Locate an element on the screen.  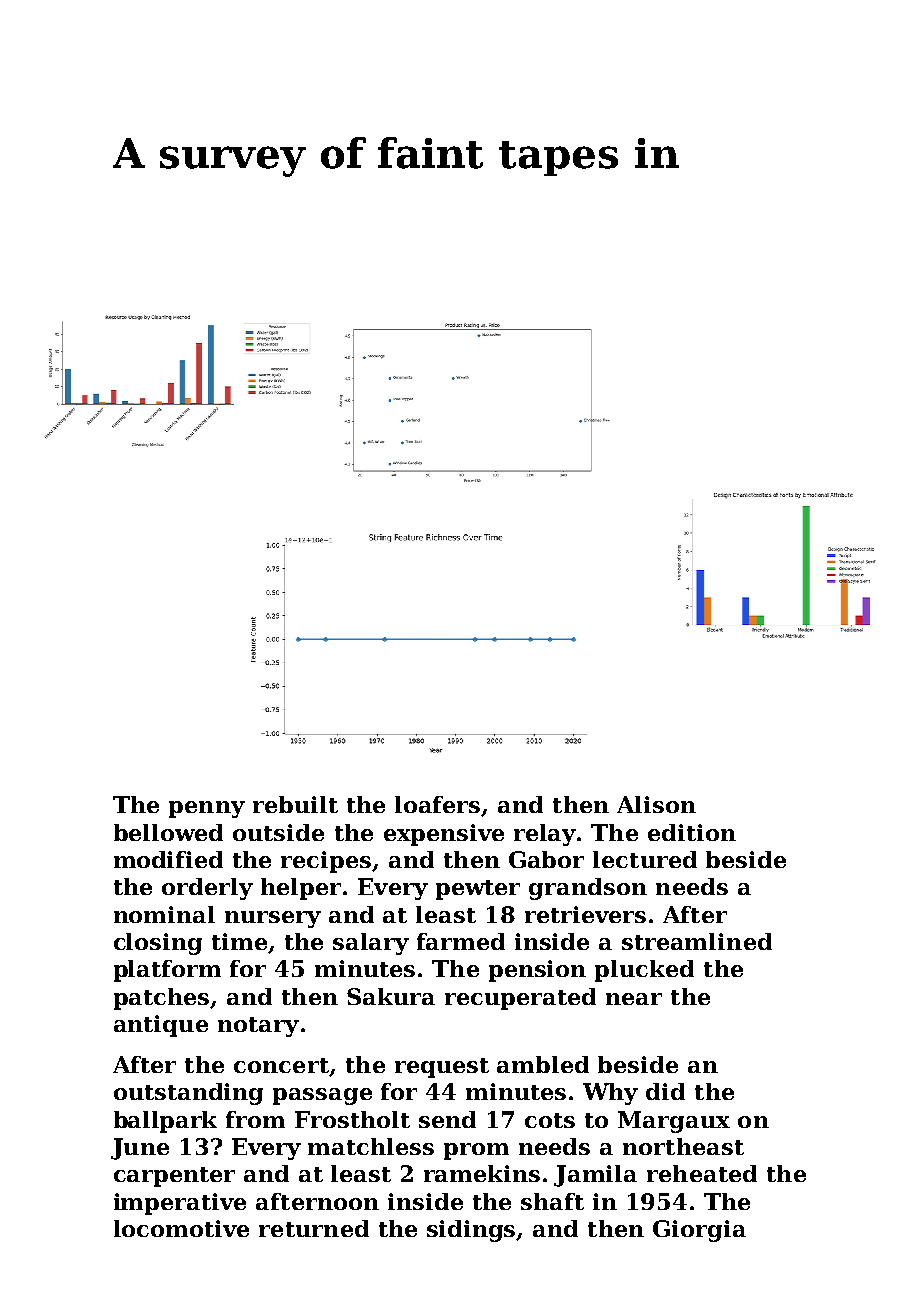
retrievers is located at coordinates (585, 914).
